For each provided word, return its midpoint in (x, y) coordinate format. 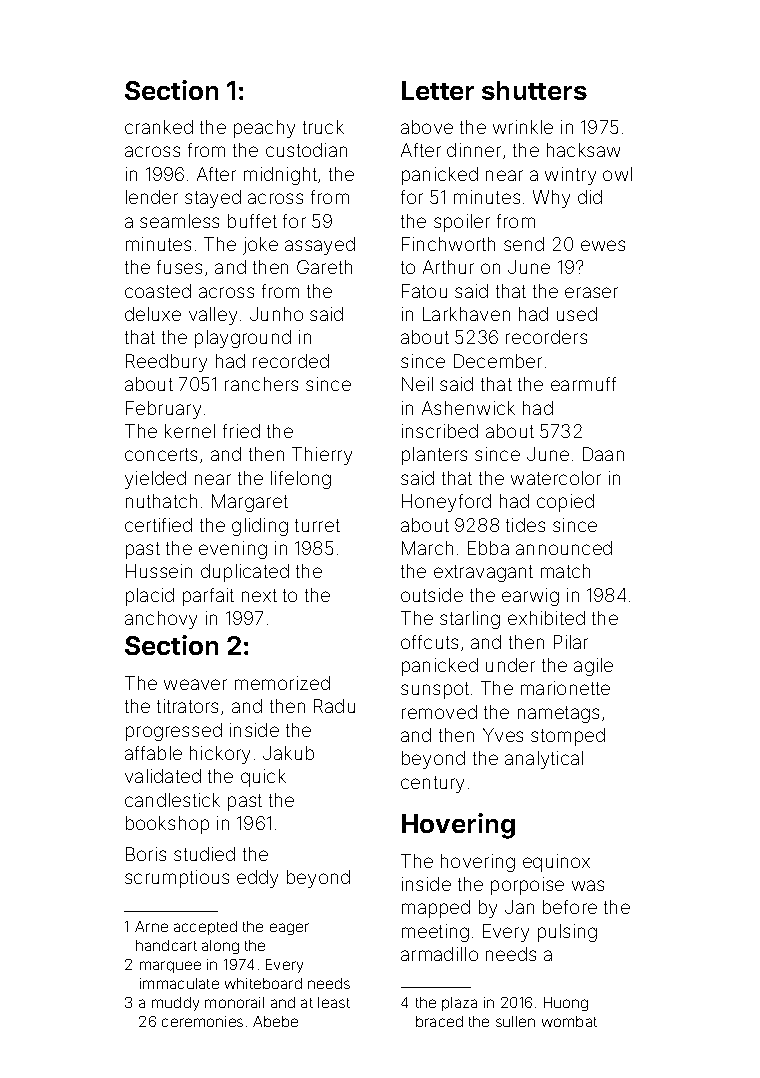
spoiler (462, 223)
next (259, 595)
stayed (213, 199)
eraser (591, 292)
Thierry (322, 456)
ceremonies (202, 1021)
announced (564, 548)
